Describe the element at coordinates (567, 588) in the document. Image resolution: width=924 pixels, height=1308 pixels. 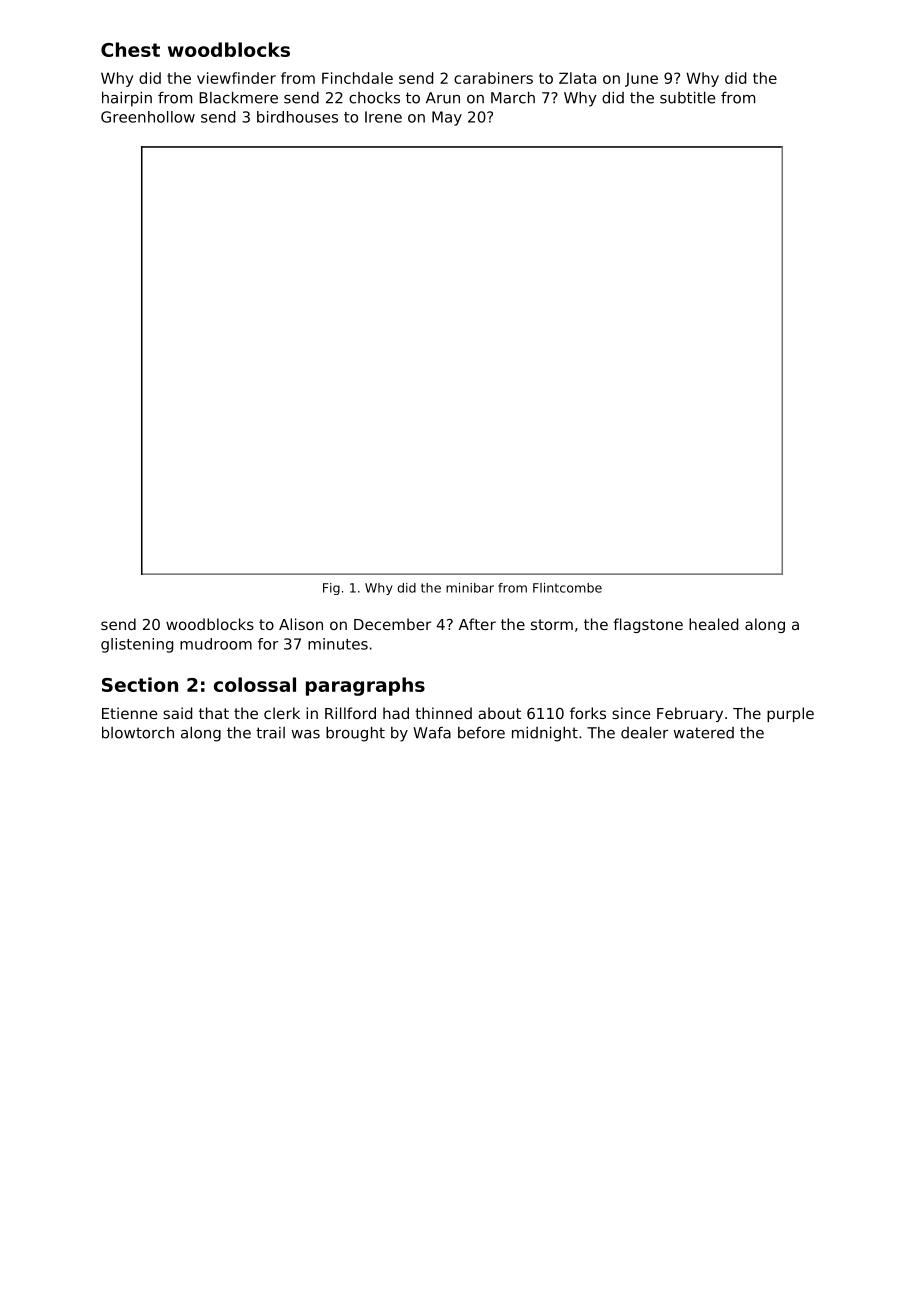
I see `Flintcombe` at that location.
